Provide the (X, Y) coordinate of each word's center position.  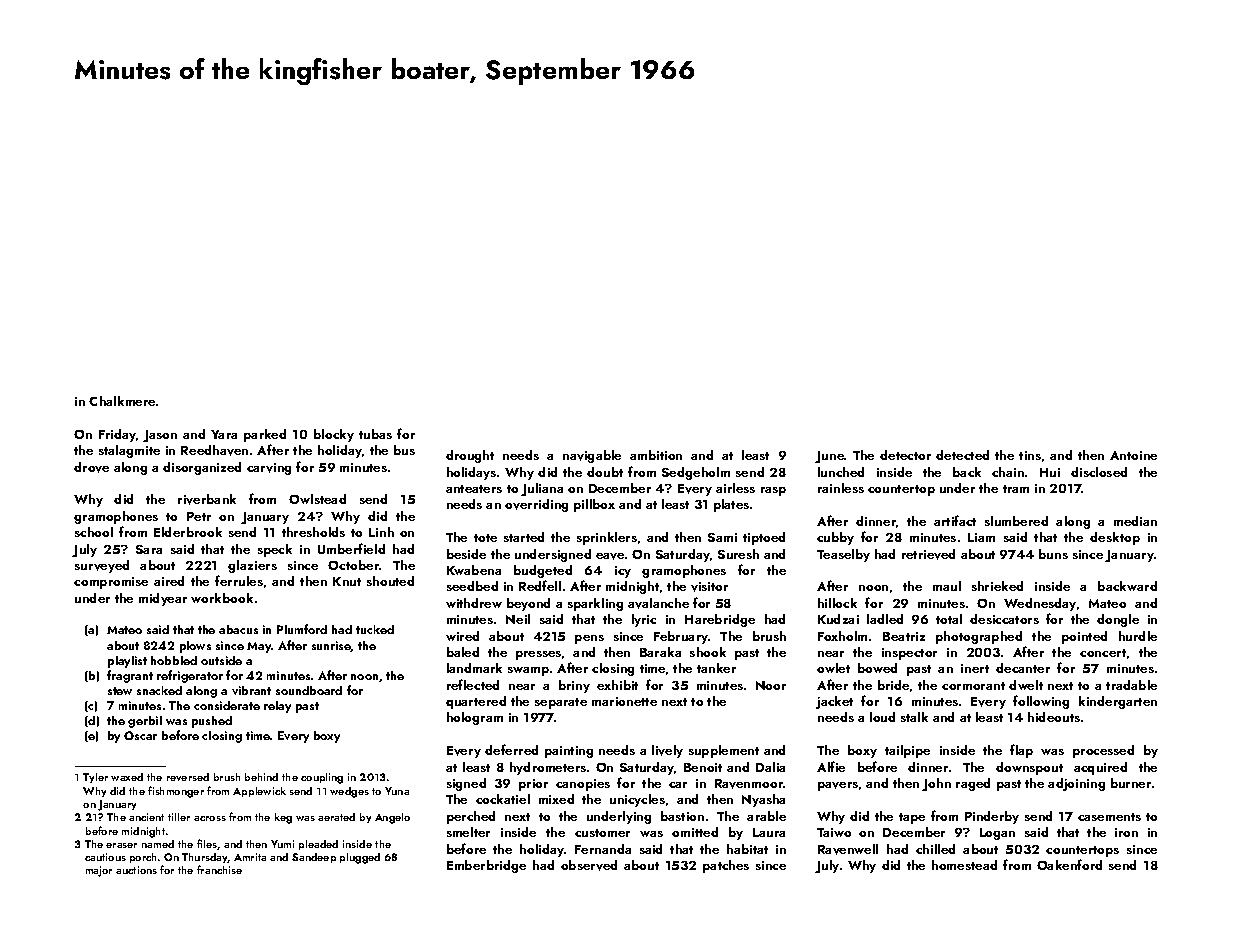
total (949, 619)
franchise (219, 869)
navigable (592, 456)
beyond (528, 604)
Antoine (1133, 455)
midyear (163, 599)
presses (538, 655)
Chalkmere (122, 401)
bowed (877, 668)
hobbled (174, 660)
